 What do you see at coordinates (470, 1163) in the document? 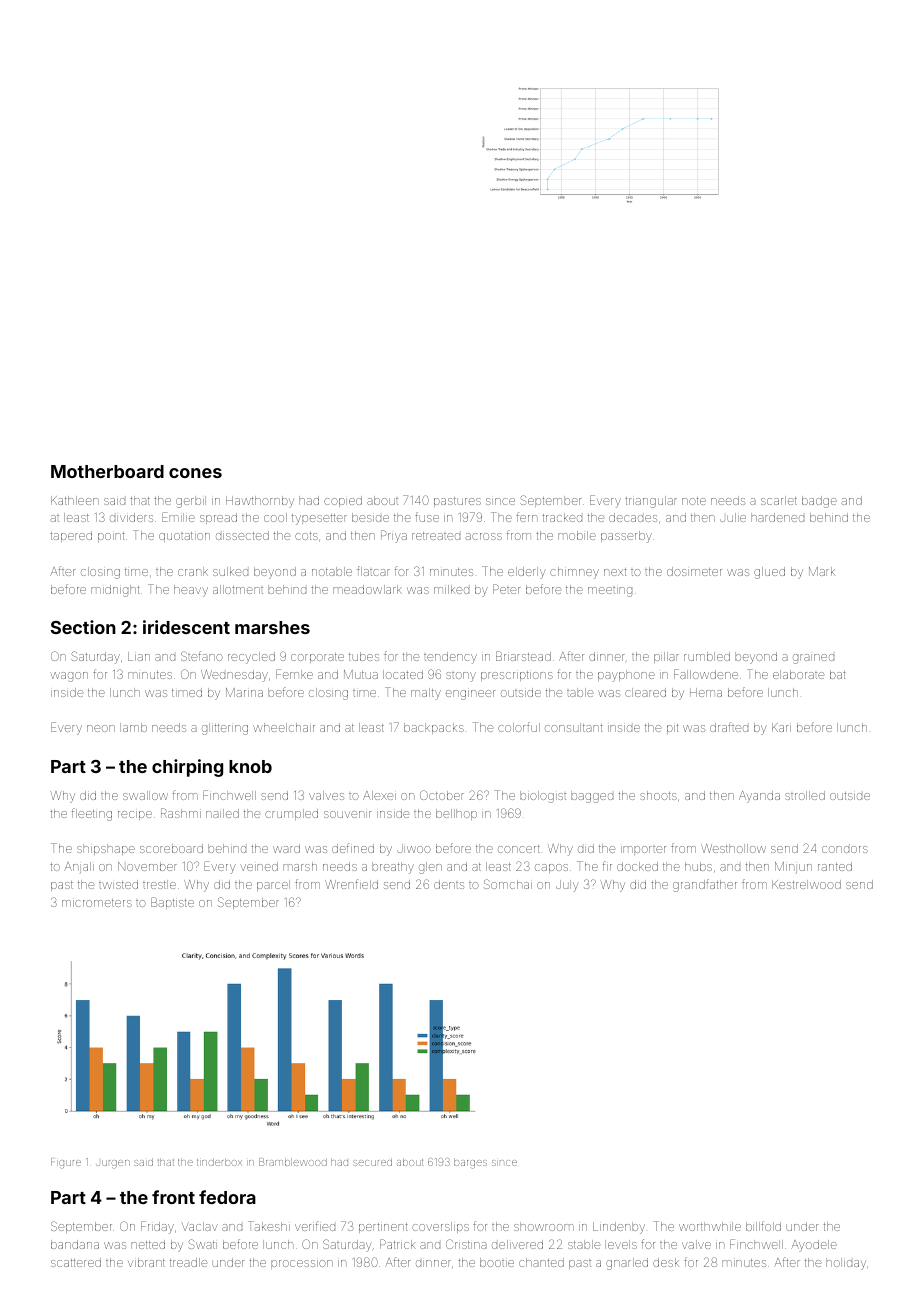
I see `barges` at bounding box center [470, 1163].
